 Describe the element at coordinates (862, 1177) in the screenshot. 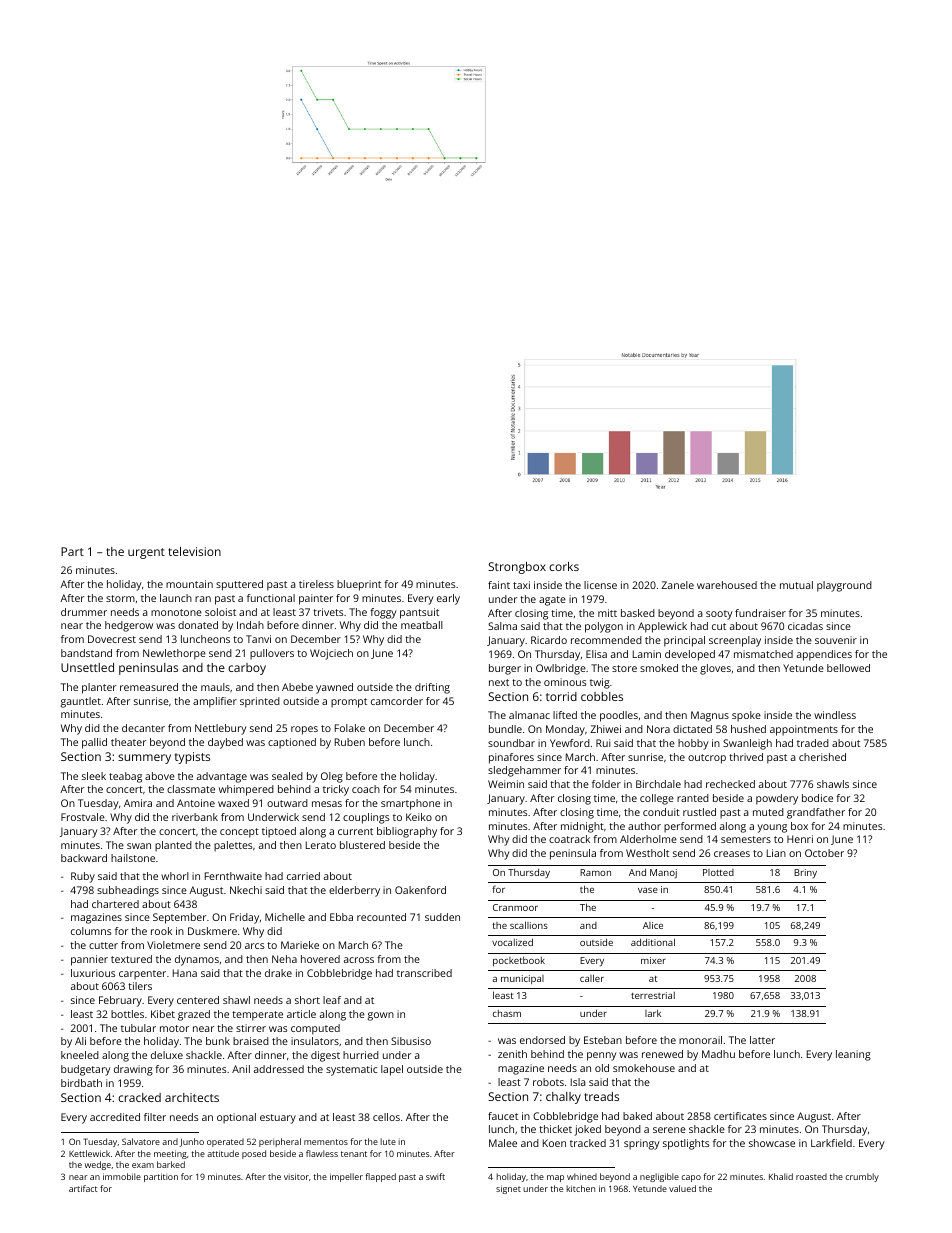

I see `crumbly` at that location.
